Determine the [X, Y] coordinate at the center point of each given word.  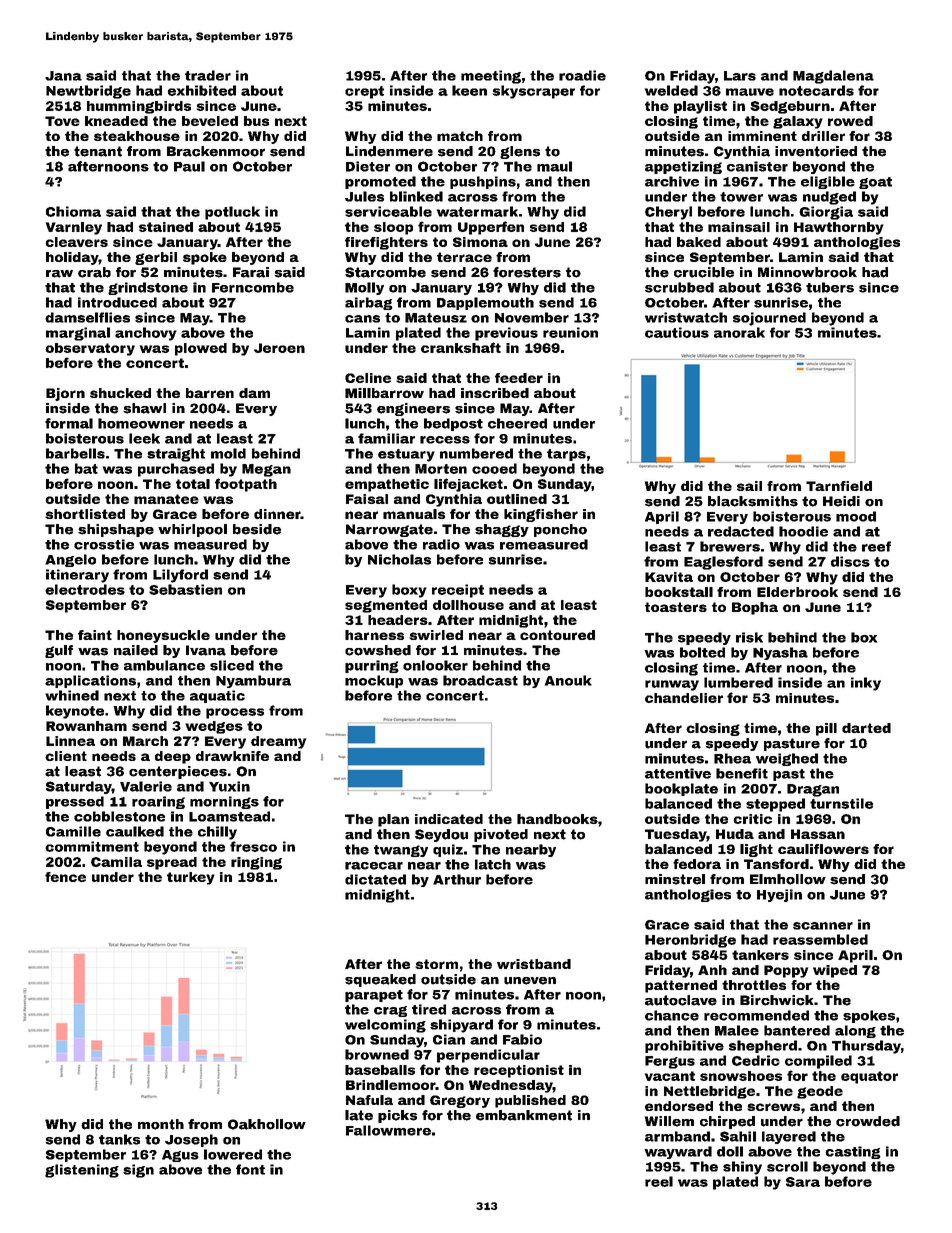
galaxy [798, 122]
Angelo [70, 560]
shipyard [461, 1026]
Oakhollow [267, 1124]
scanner [823, 926]
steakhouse [137, 136]
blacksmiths [753, 501]
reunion [570, 332]
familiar [386, 438]
